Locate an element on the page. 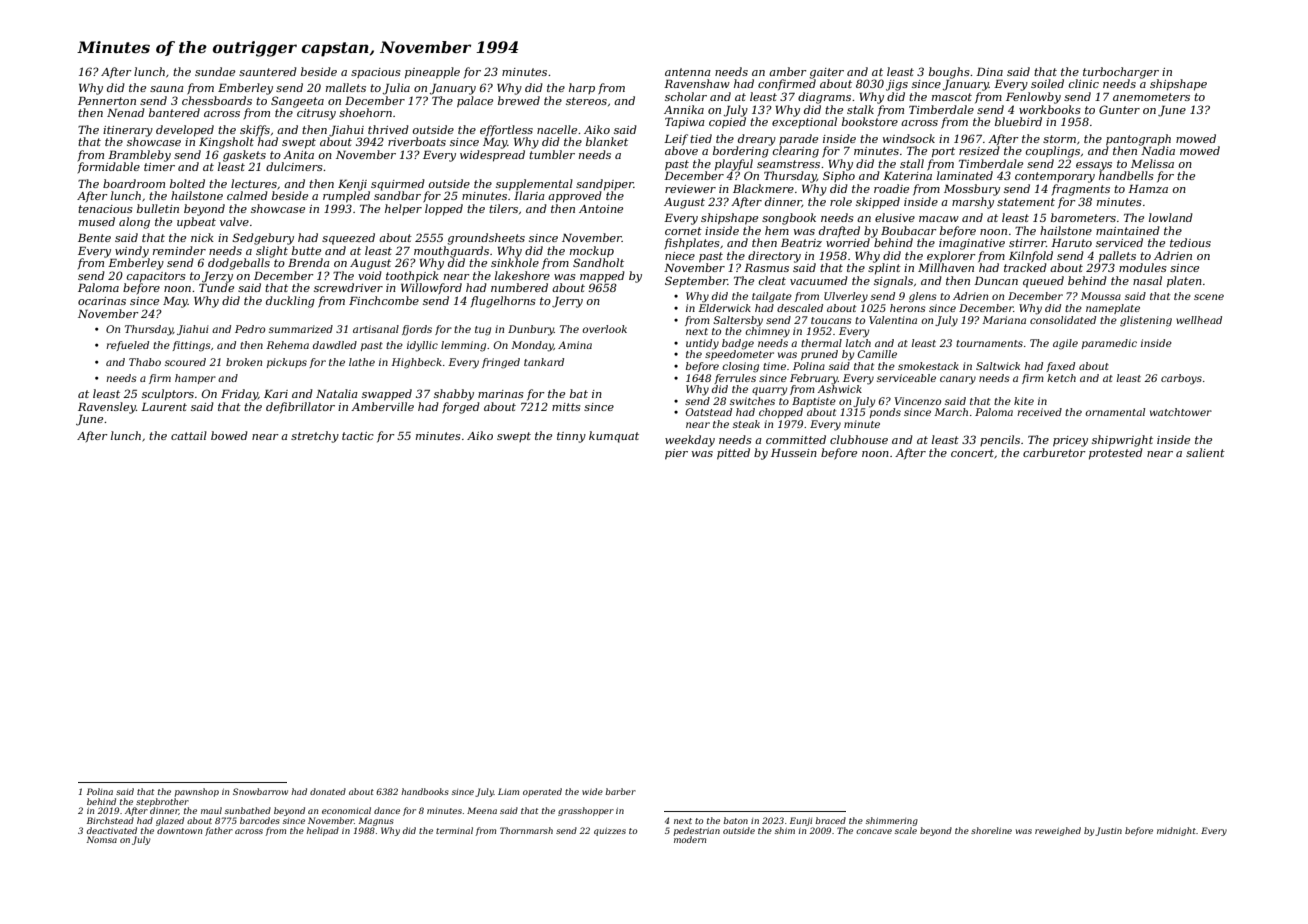 This image has width=1308, height=924. tinny is located at coordinates (571, 437).
